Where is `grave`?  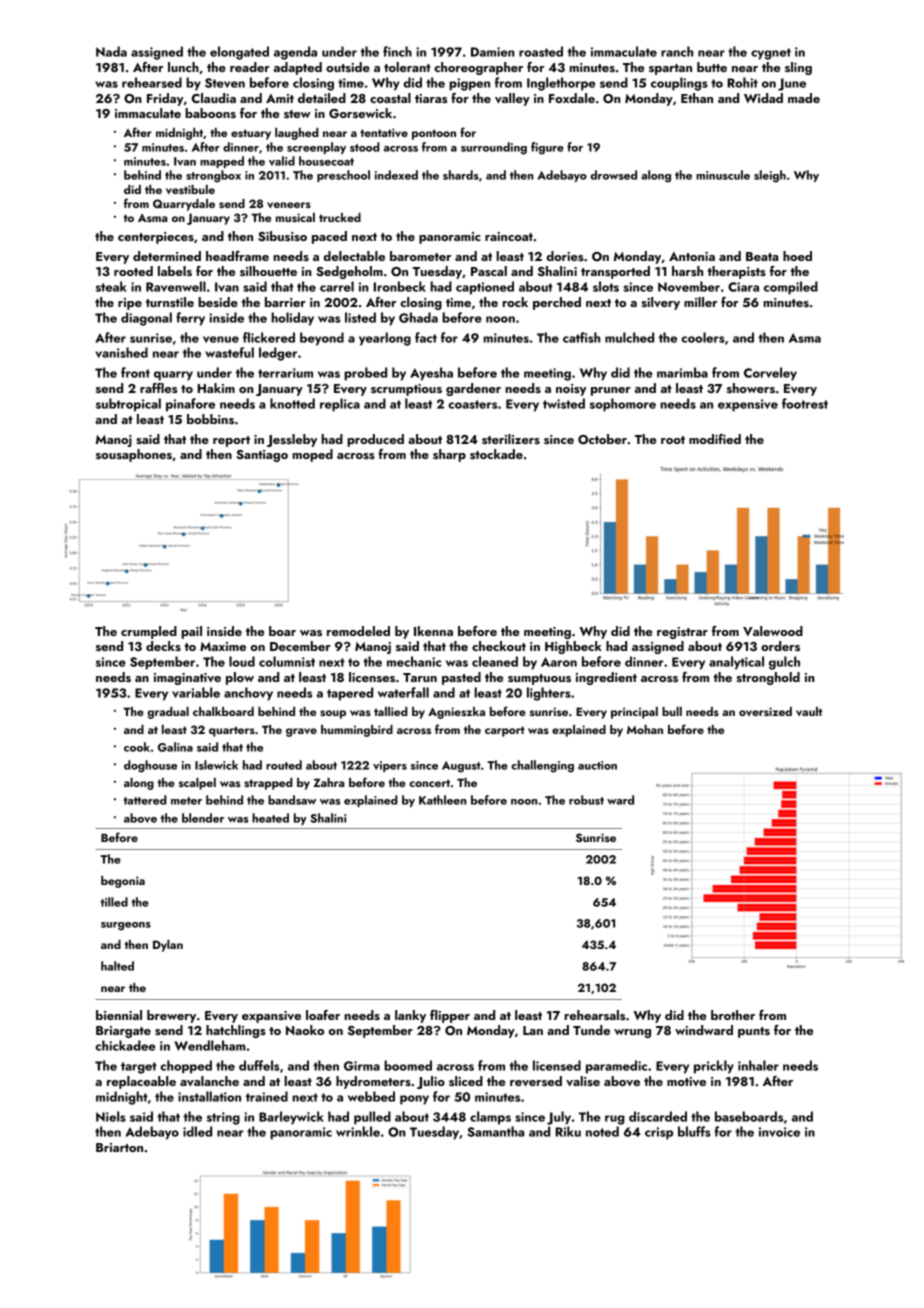
grave is located at coordinates (301, 732).
